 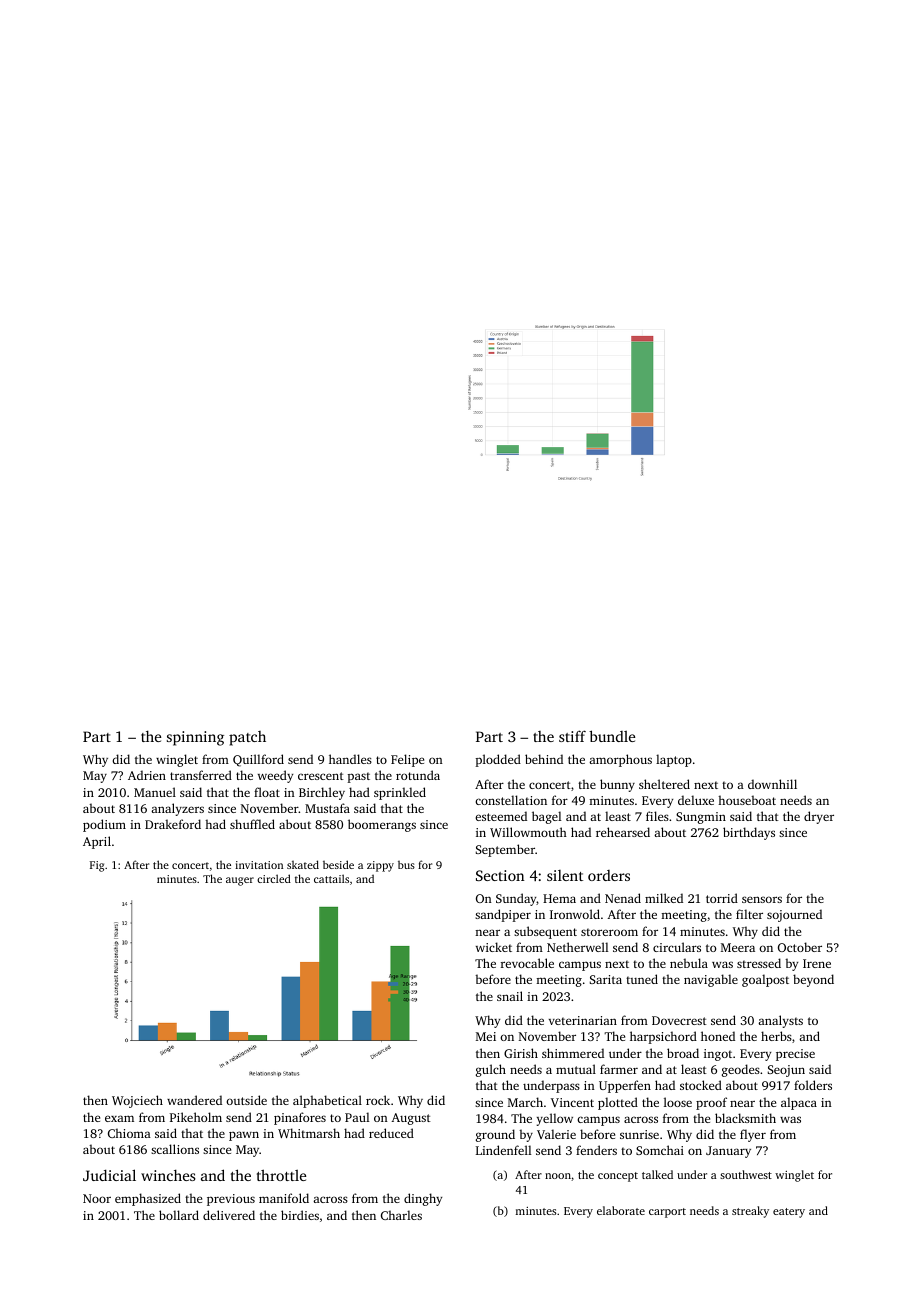 I want to click on bollard, so click(x=179, y=1215).
